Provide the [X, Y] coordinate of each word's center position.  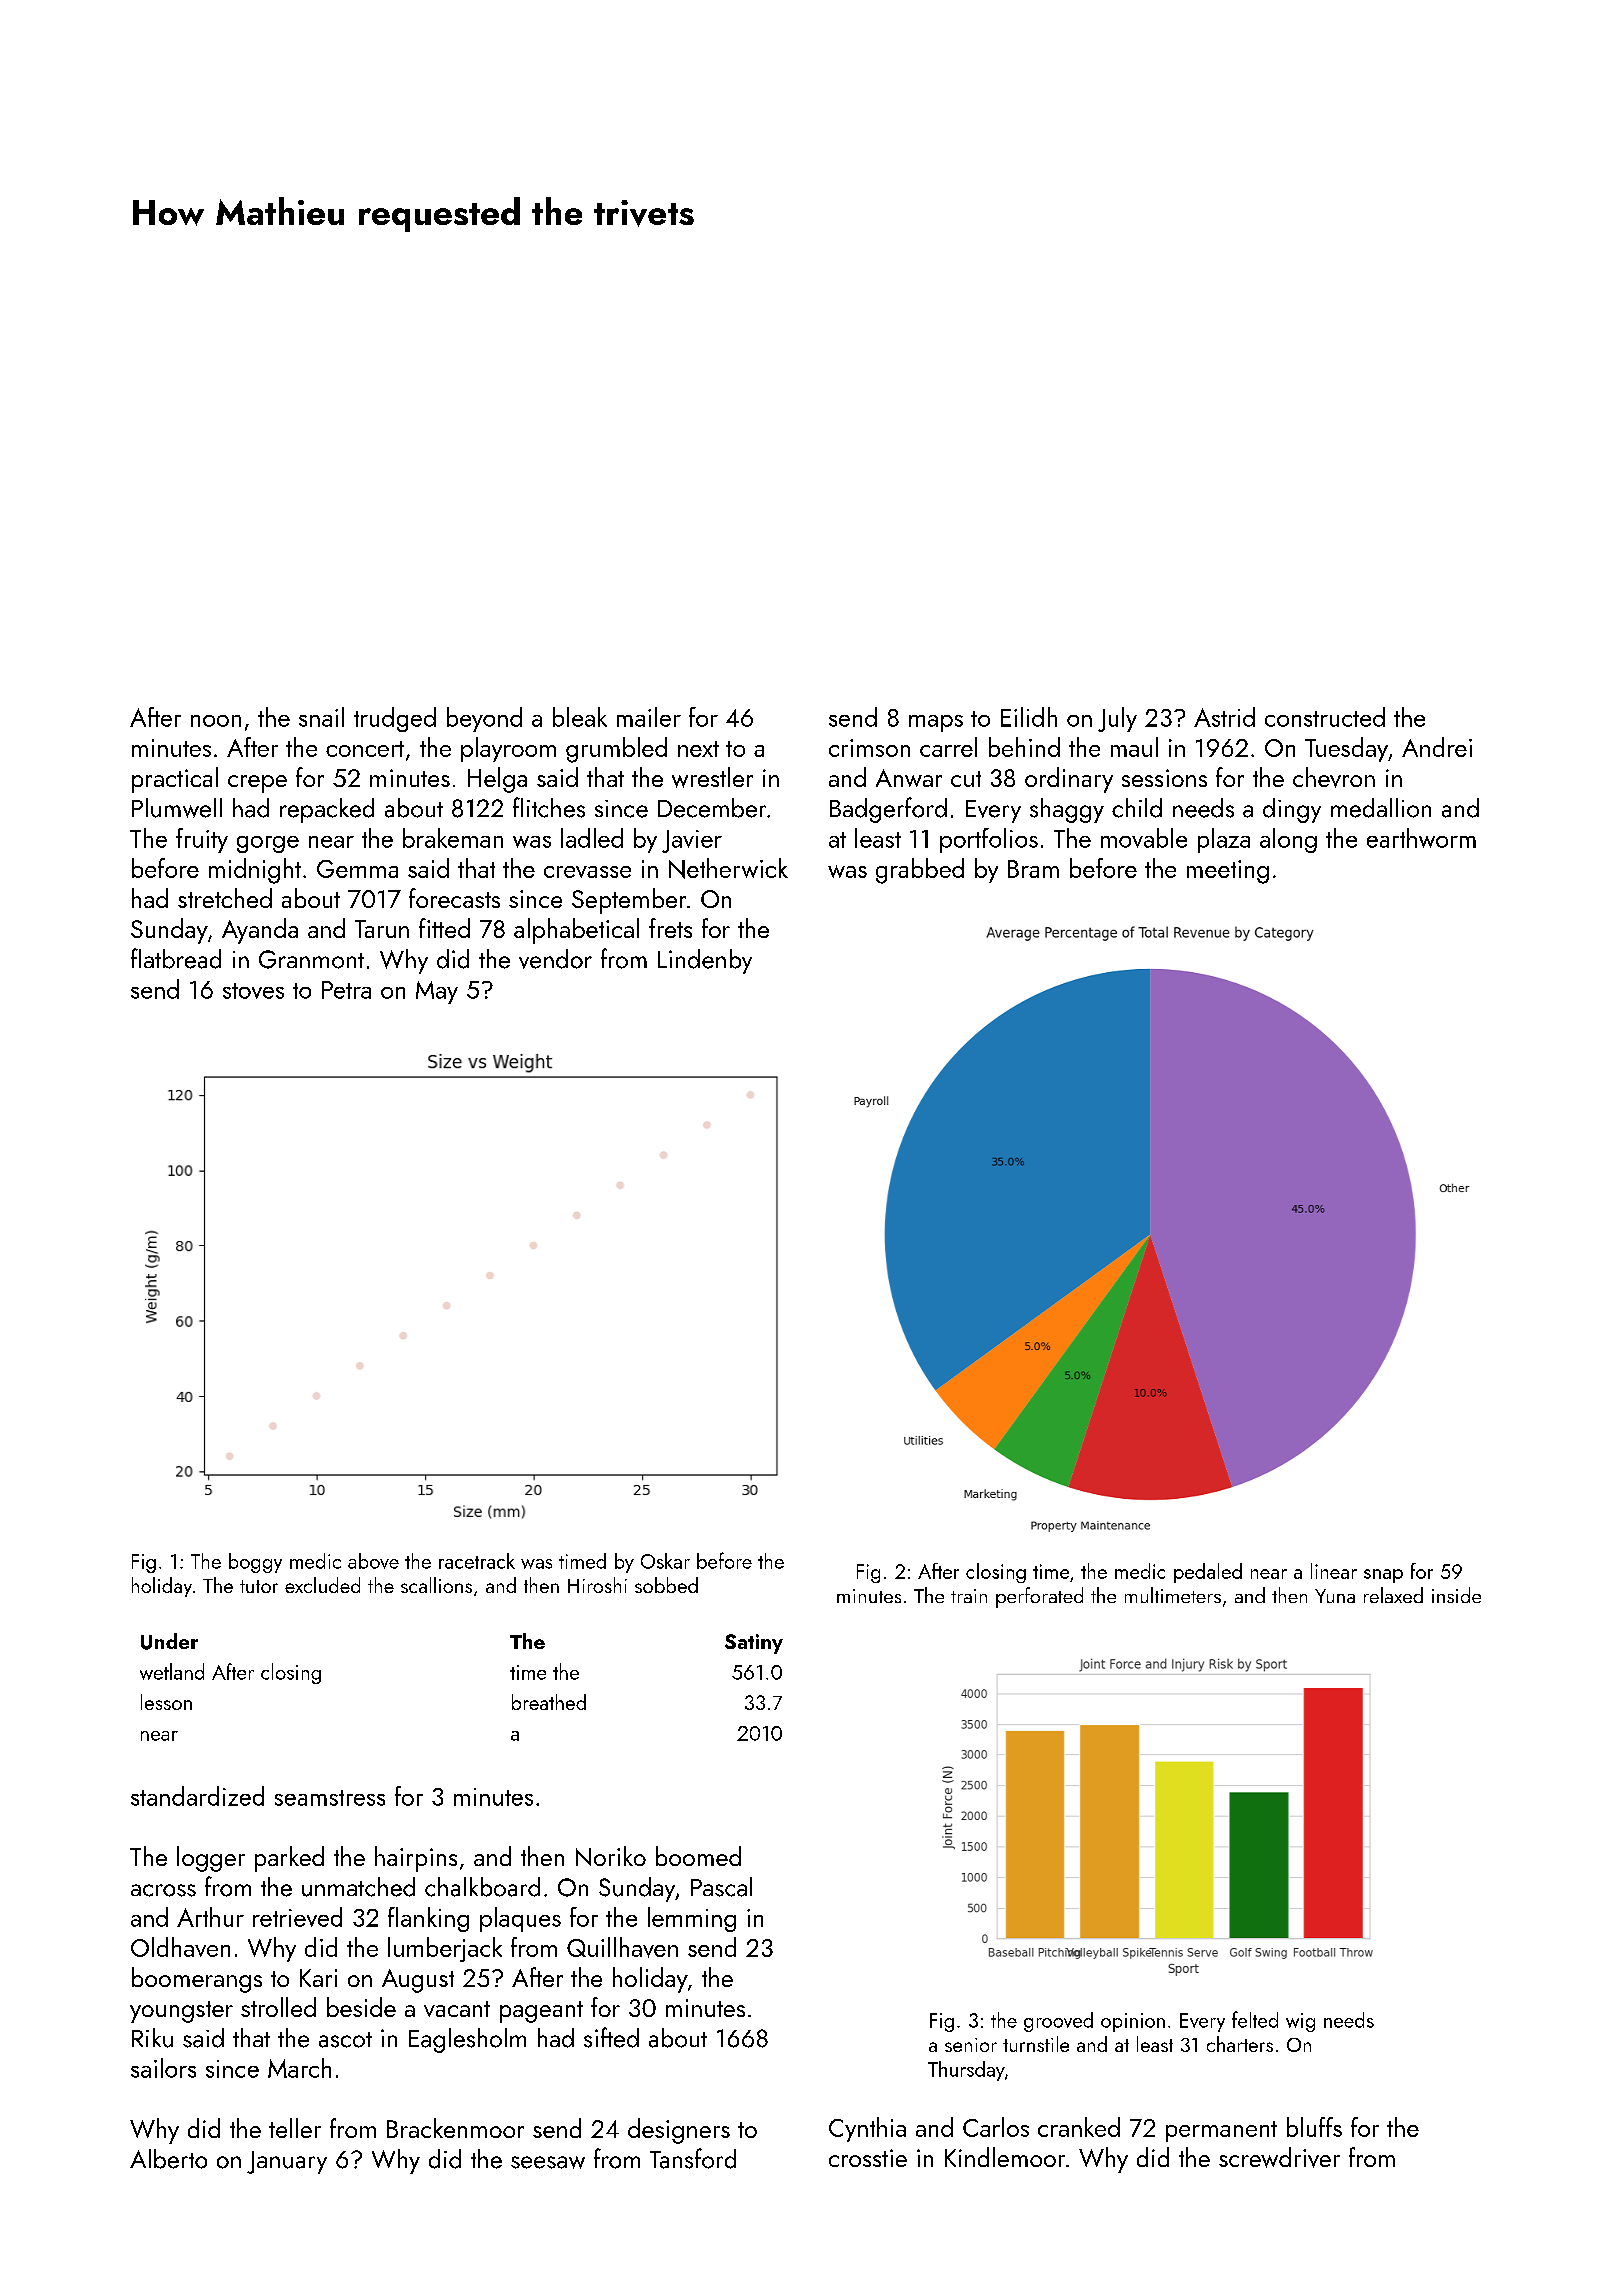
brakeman [453, 838]
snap [1383, 1576]
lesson [166, 1702]
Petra [346, 990]
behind [1024, 747]
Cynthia [867, 2129]
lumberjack [445, 1949]
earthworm [1421, 838]
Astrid [1224, 717]
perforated [1039, 1597]
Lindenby [705, 961]
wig [1300, 2022]
